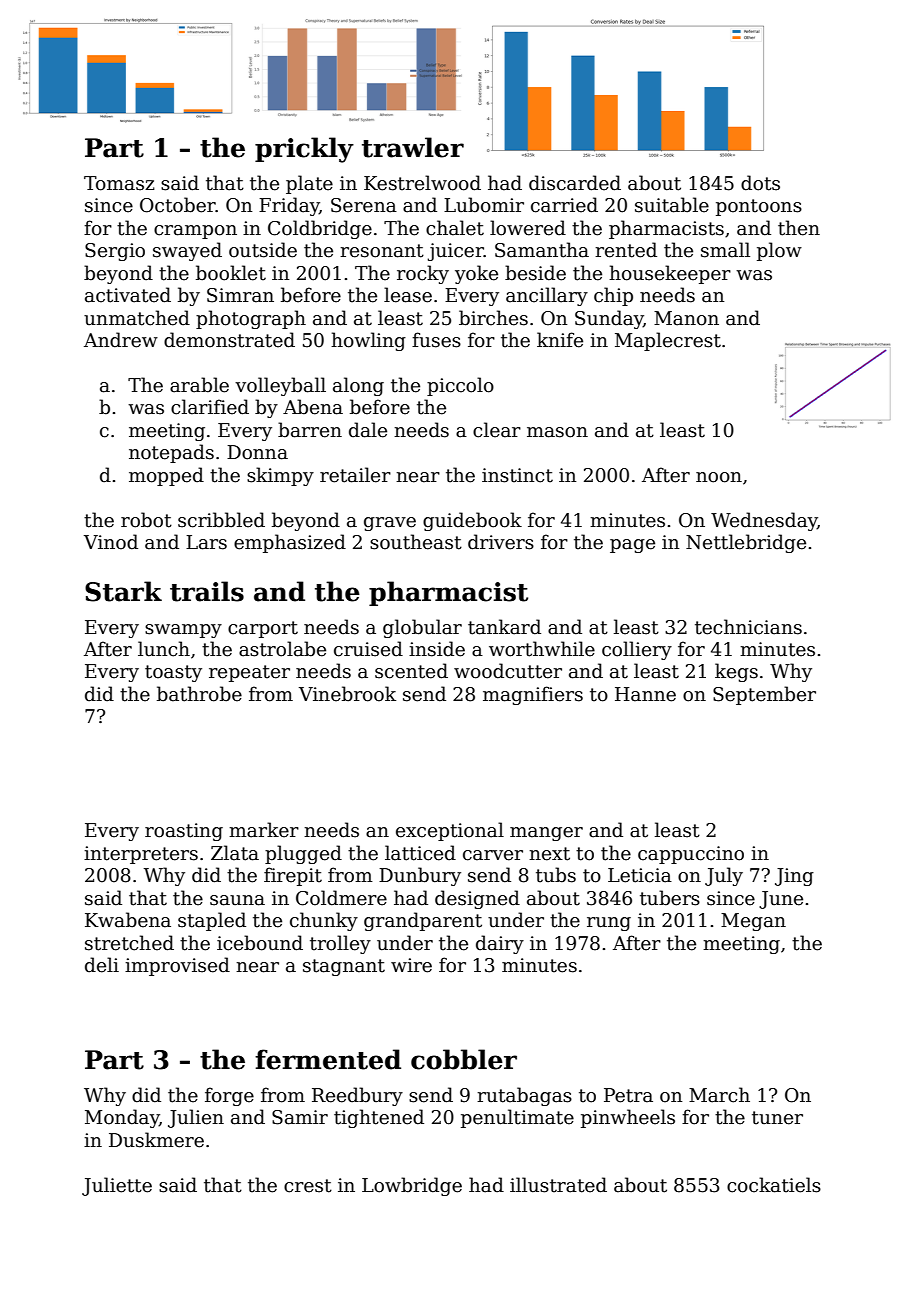 The image size is (908, 1316). Describe the element at coordinates (102, 965) in the document. I see `deli` at that location.
